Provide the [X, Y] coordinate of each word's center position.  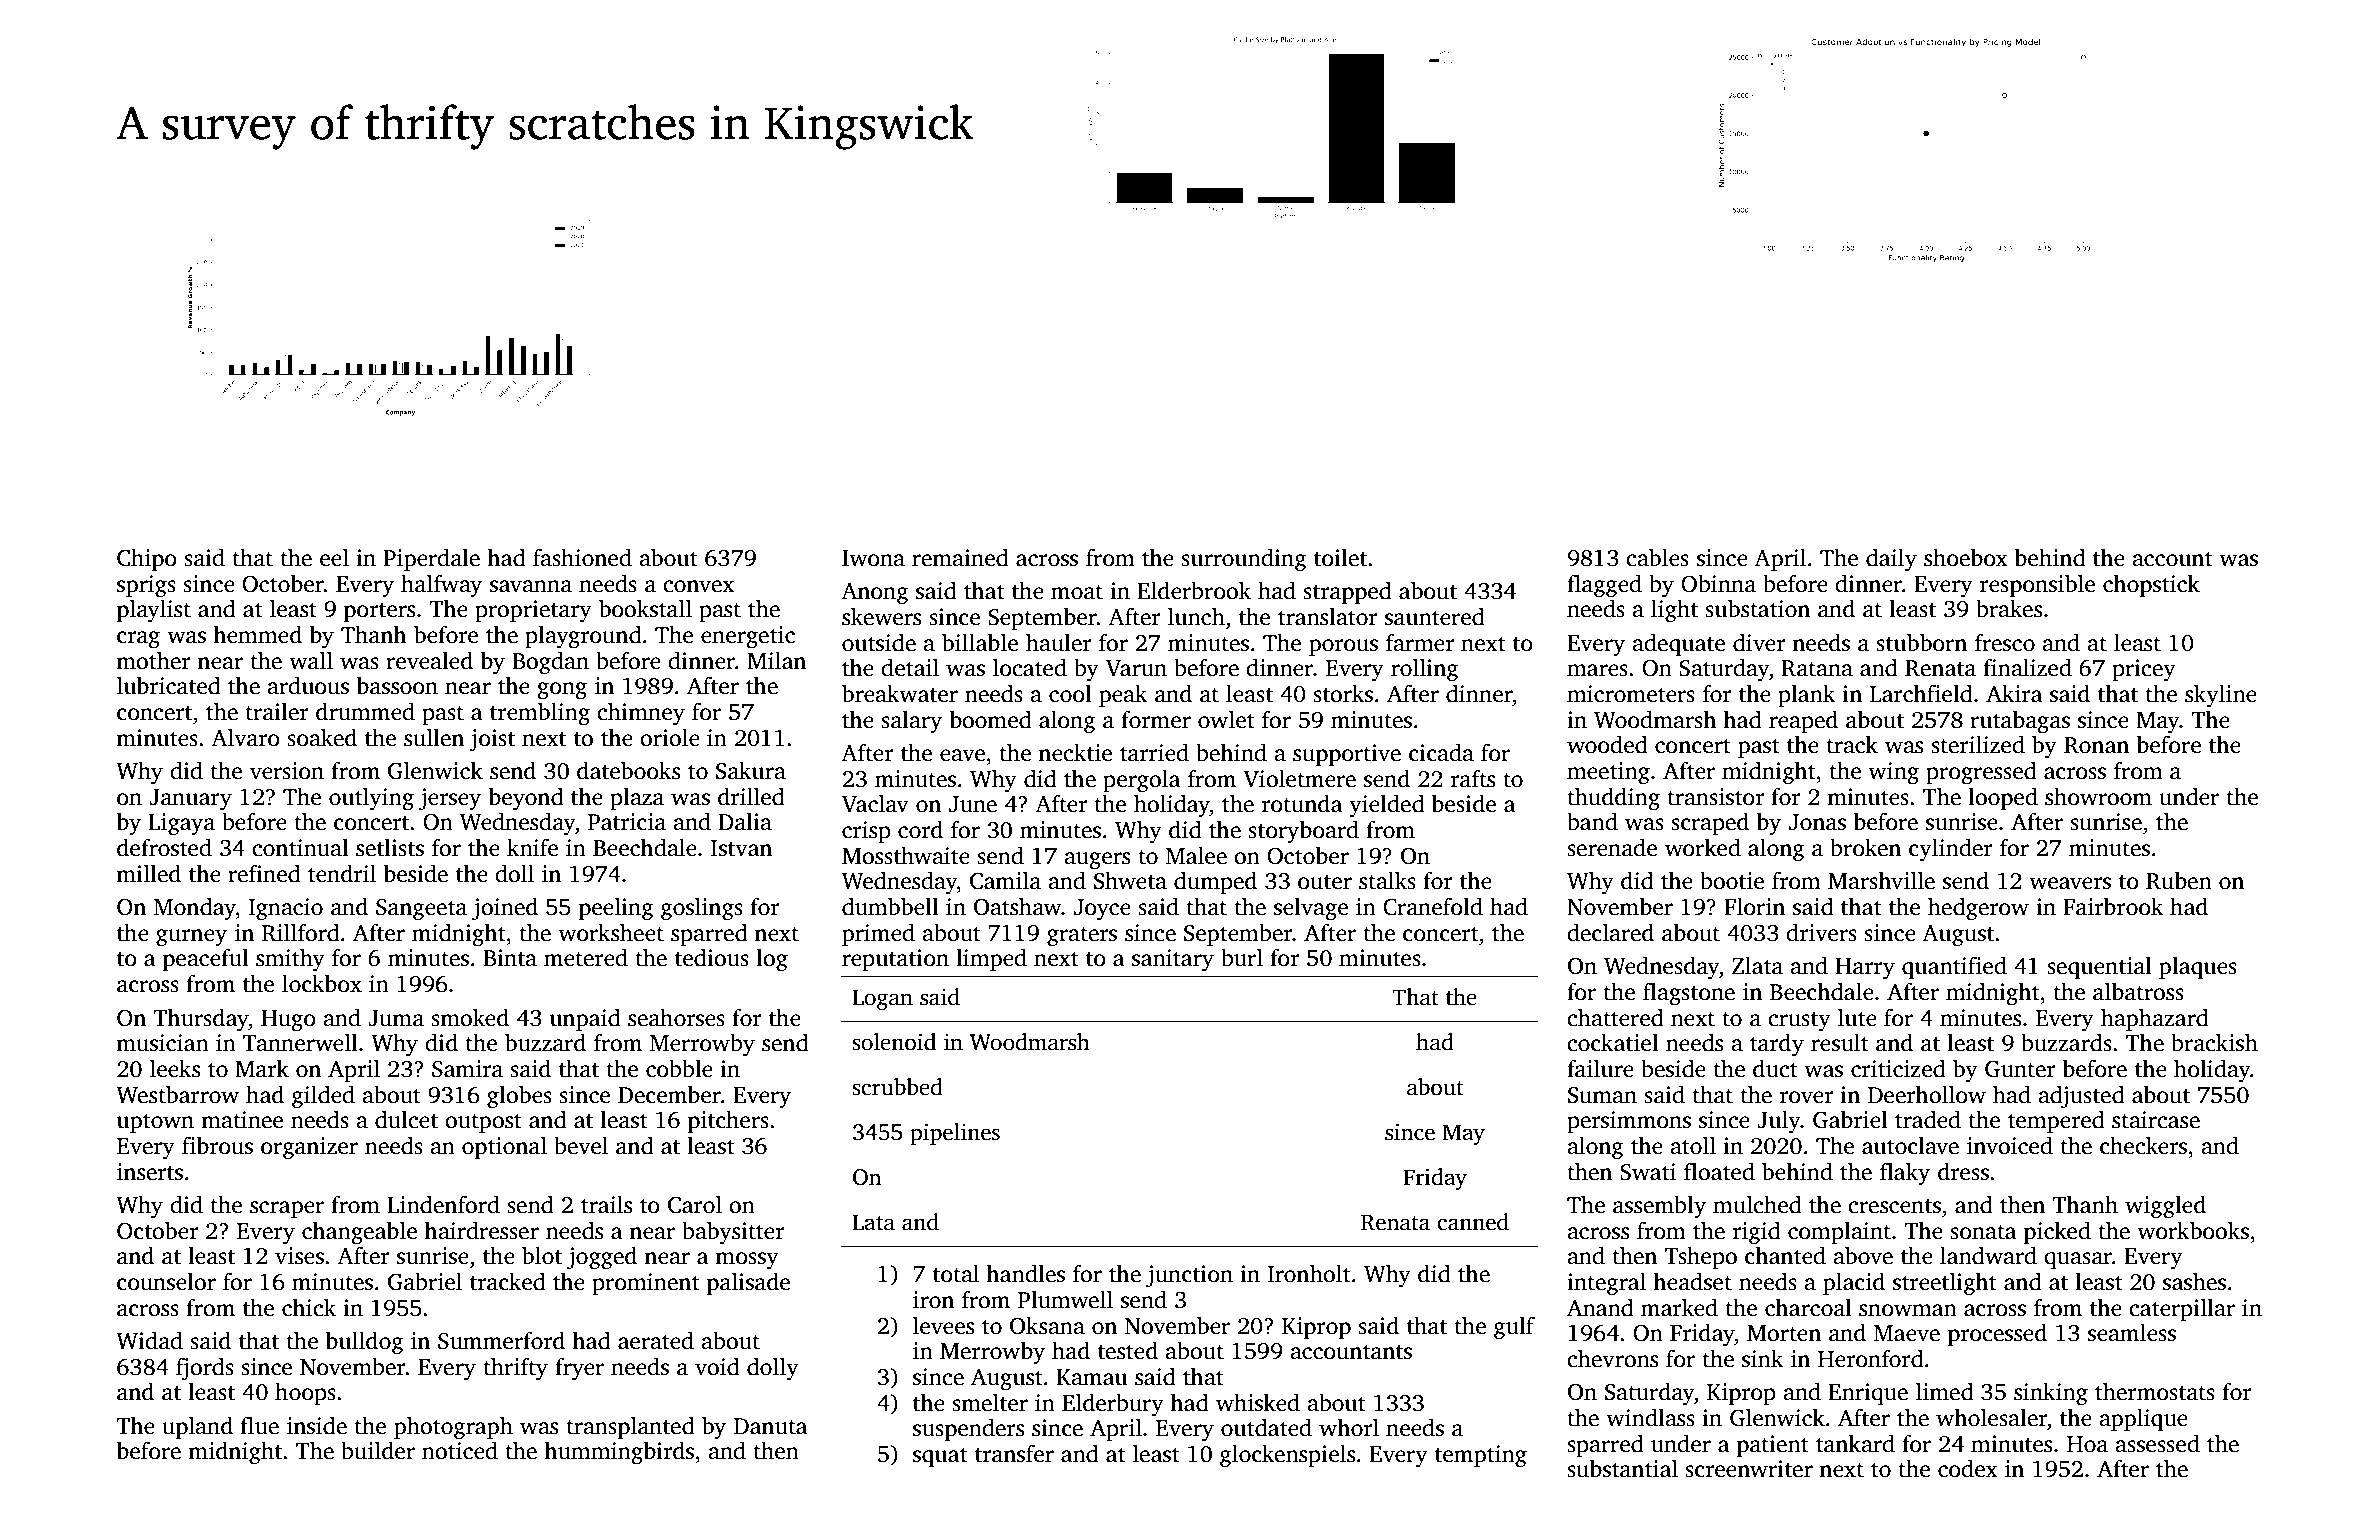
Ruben [2179, 880]
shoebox [1966, 557]
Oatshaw [1018, 906]
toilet [1340, 557]
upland [197, 1427]
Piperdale [431, 559]
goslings [702, 909]
